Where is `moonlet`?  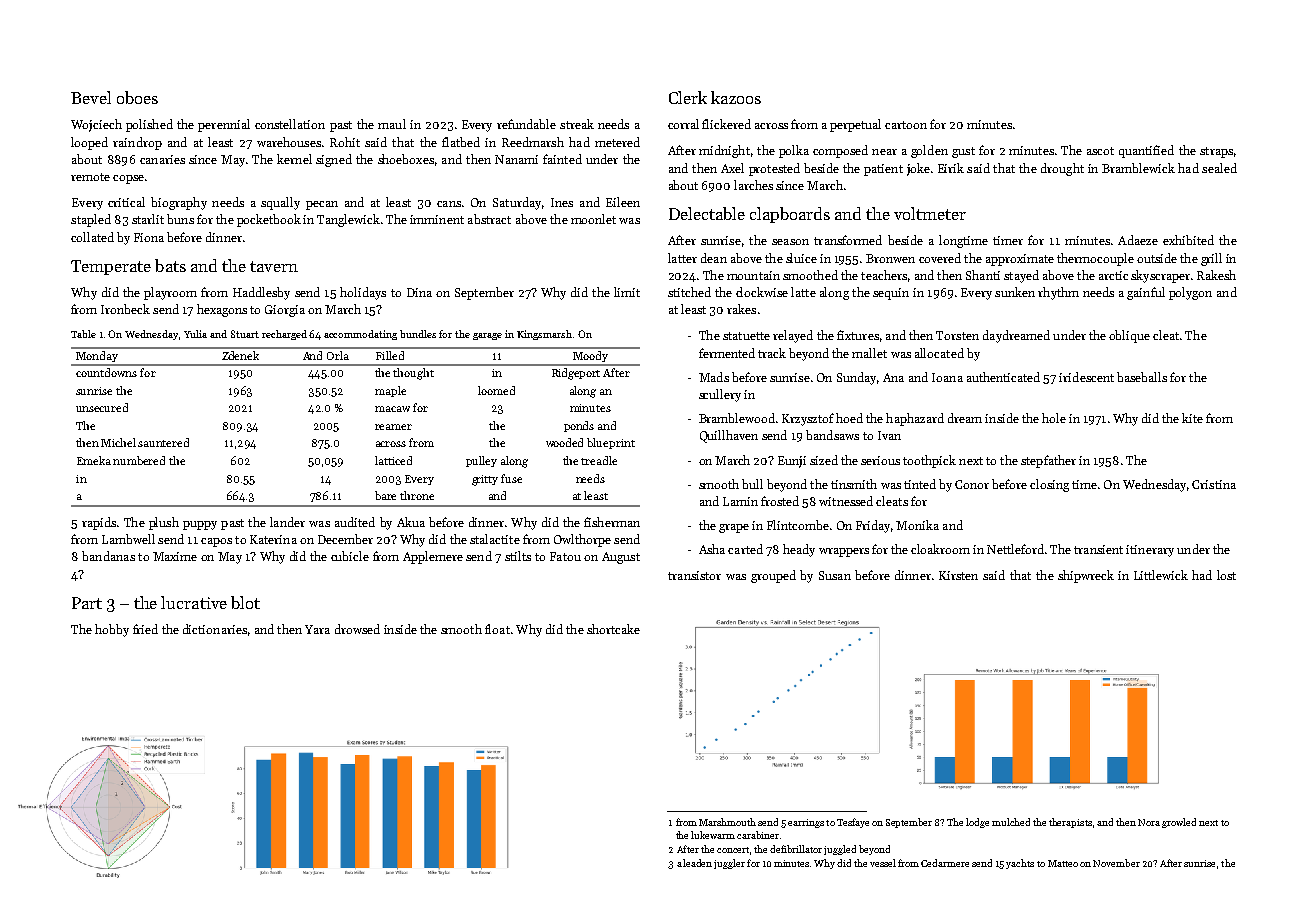 moonlet is located at coordinates (593, 219).
